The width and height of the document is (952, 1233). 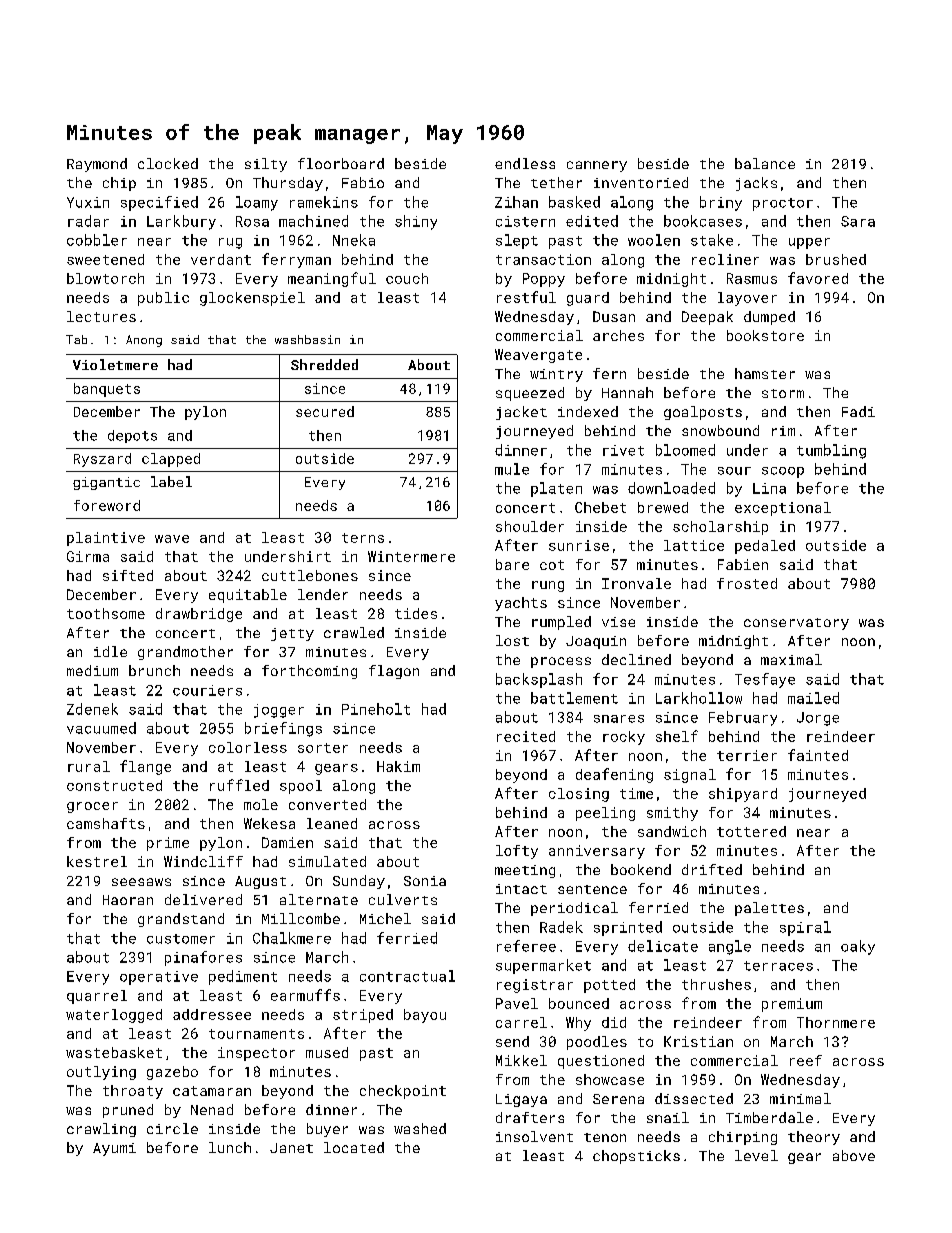 What do you see at coordinates (199, 615) in the document?
I see `drawbridge` at bounding box center [199, 615].
